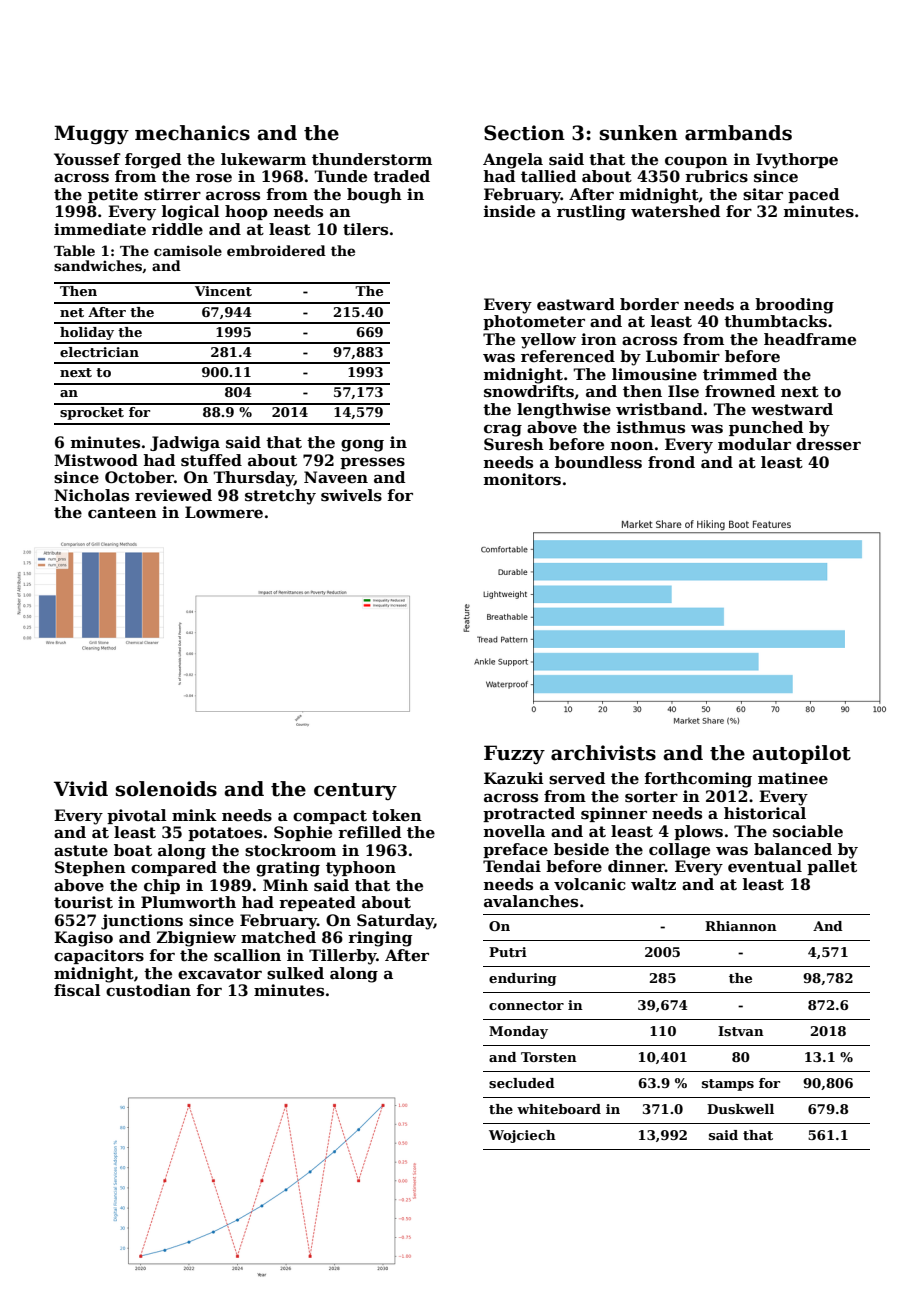 The width and height of the screenshot is (924, 1308). Describe the element at coordinates (741, 1031) in the screenshot. I see `Istvan` at that location.
